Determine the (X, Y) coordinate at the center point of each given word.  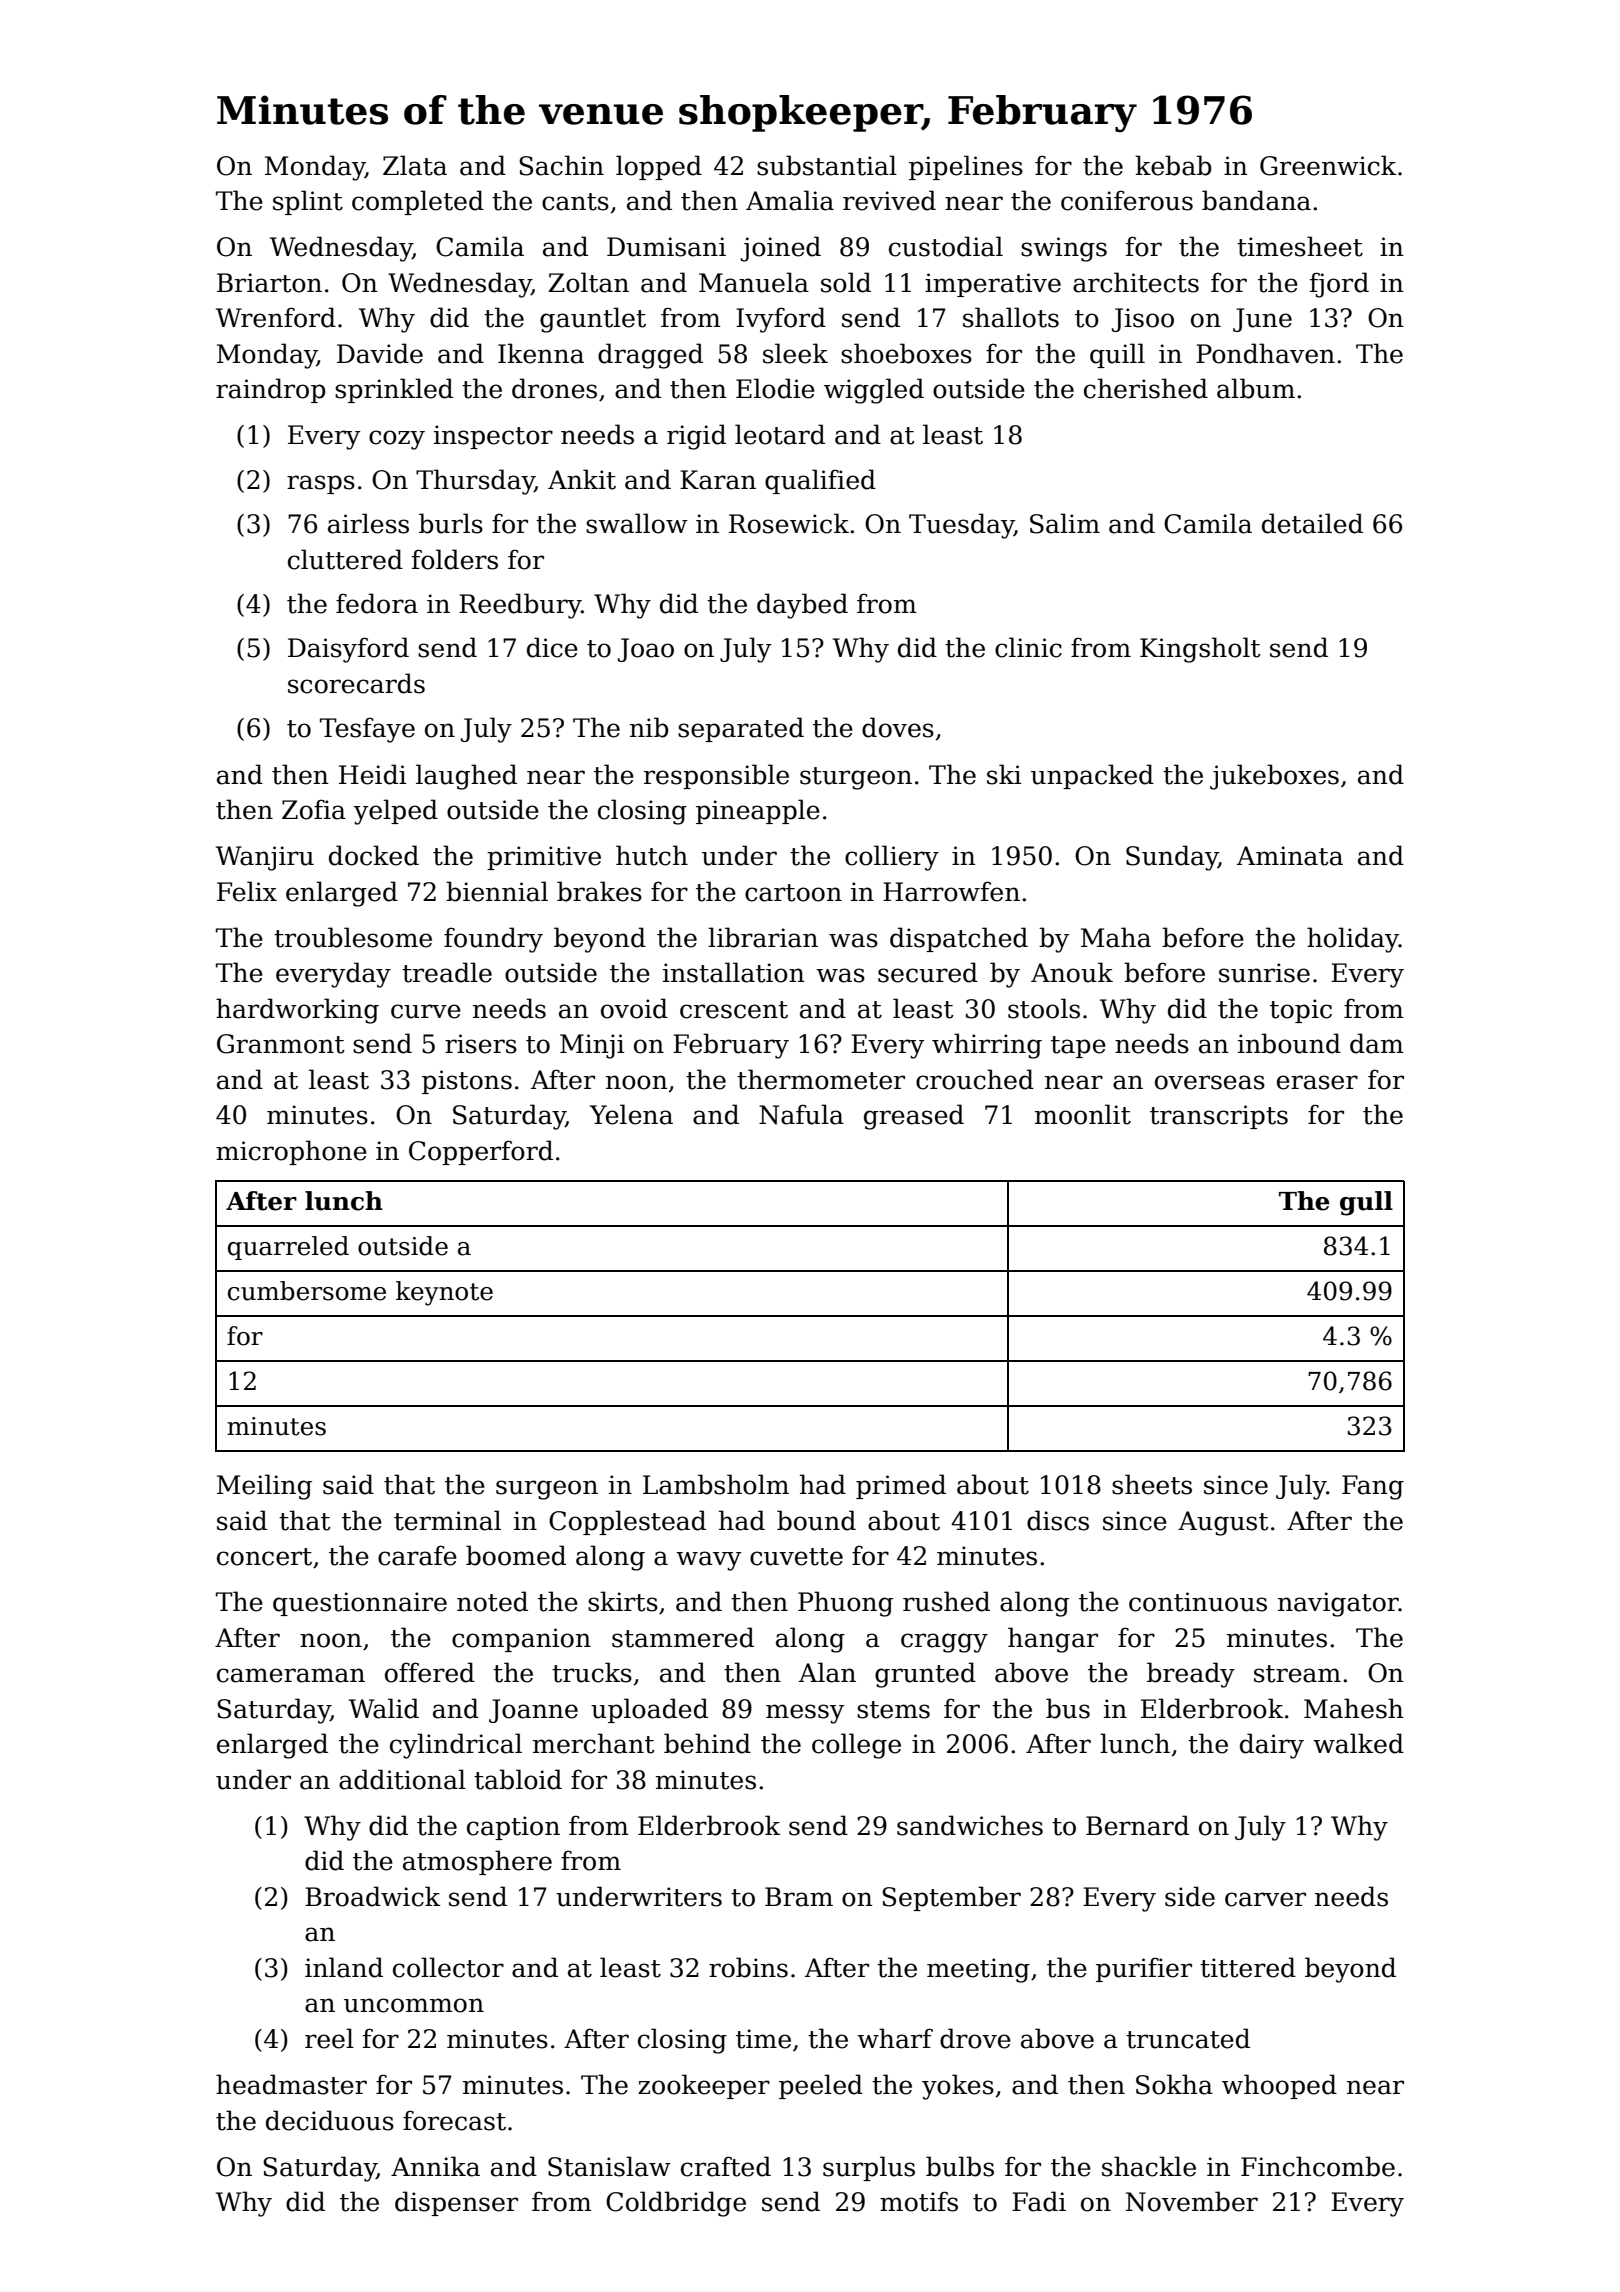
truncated (1188, 2038)
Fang (1373, 1487)
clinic (1028, 647)
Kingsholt (1200, 650)
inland (344, 1967)
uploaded (649, 1710)
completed (418, 202)
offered (430, 1672)
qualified (820, 481)
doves (898, 727)
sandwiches (970, 1825)
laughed (466, 777)
